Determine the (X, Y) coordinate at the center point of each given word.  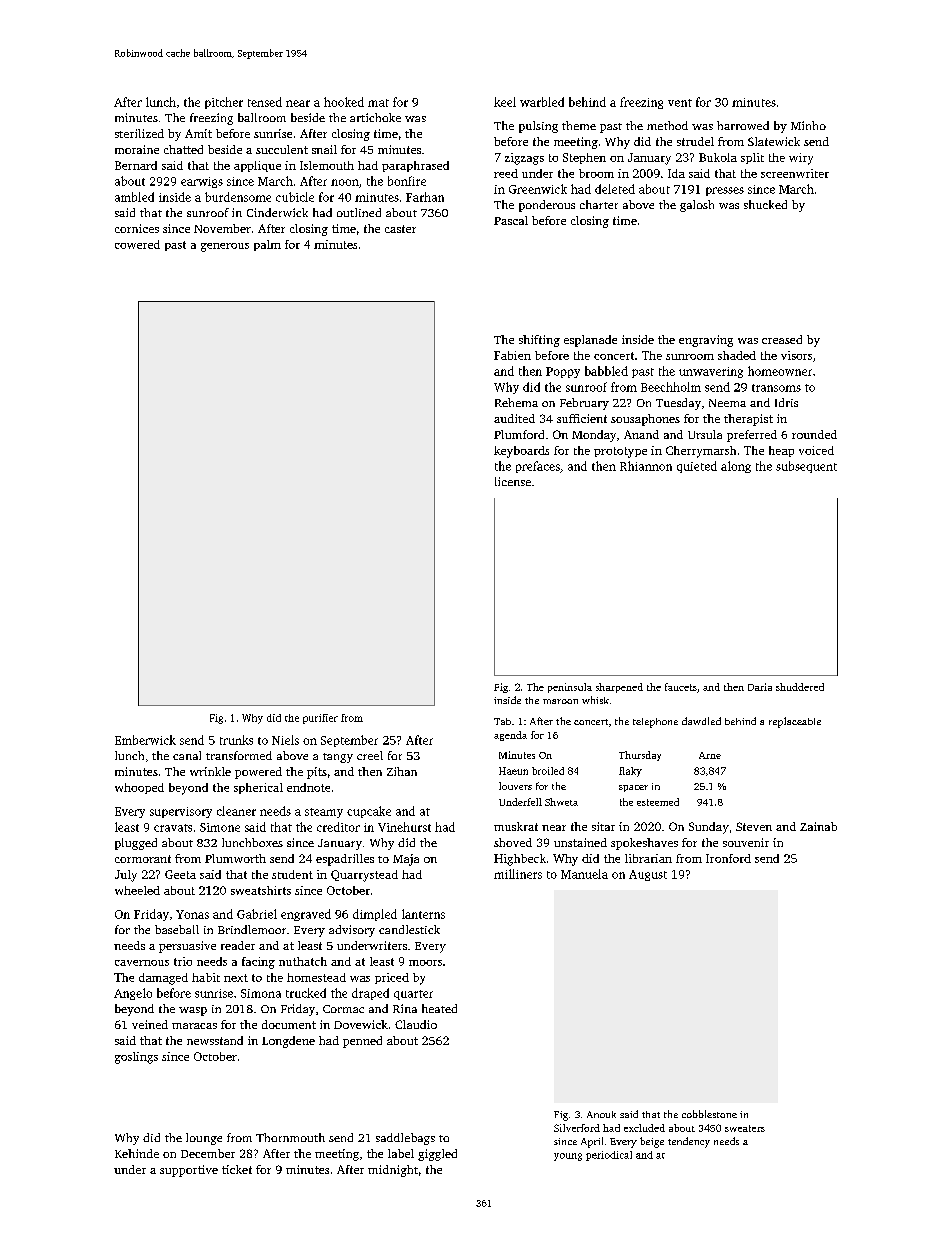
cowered (137, 244)
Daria (760, 687)
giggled (437, 1155)
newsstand (215, 1040)
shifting (539, 341)
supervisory (181, 812)
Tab (502, 721)
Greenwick (538, 189)
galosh (697, 206)
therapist (748, 420)
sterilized (139, 133)
